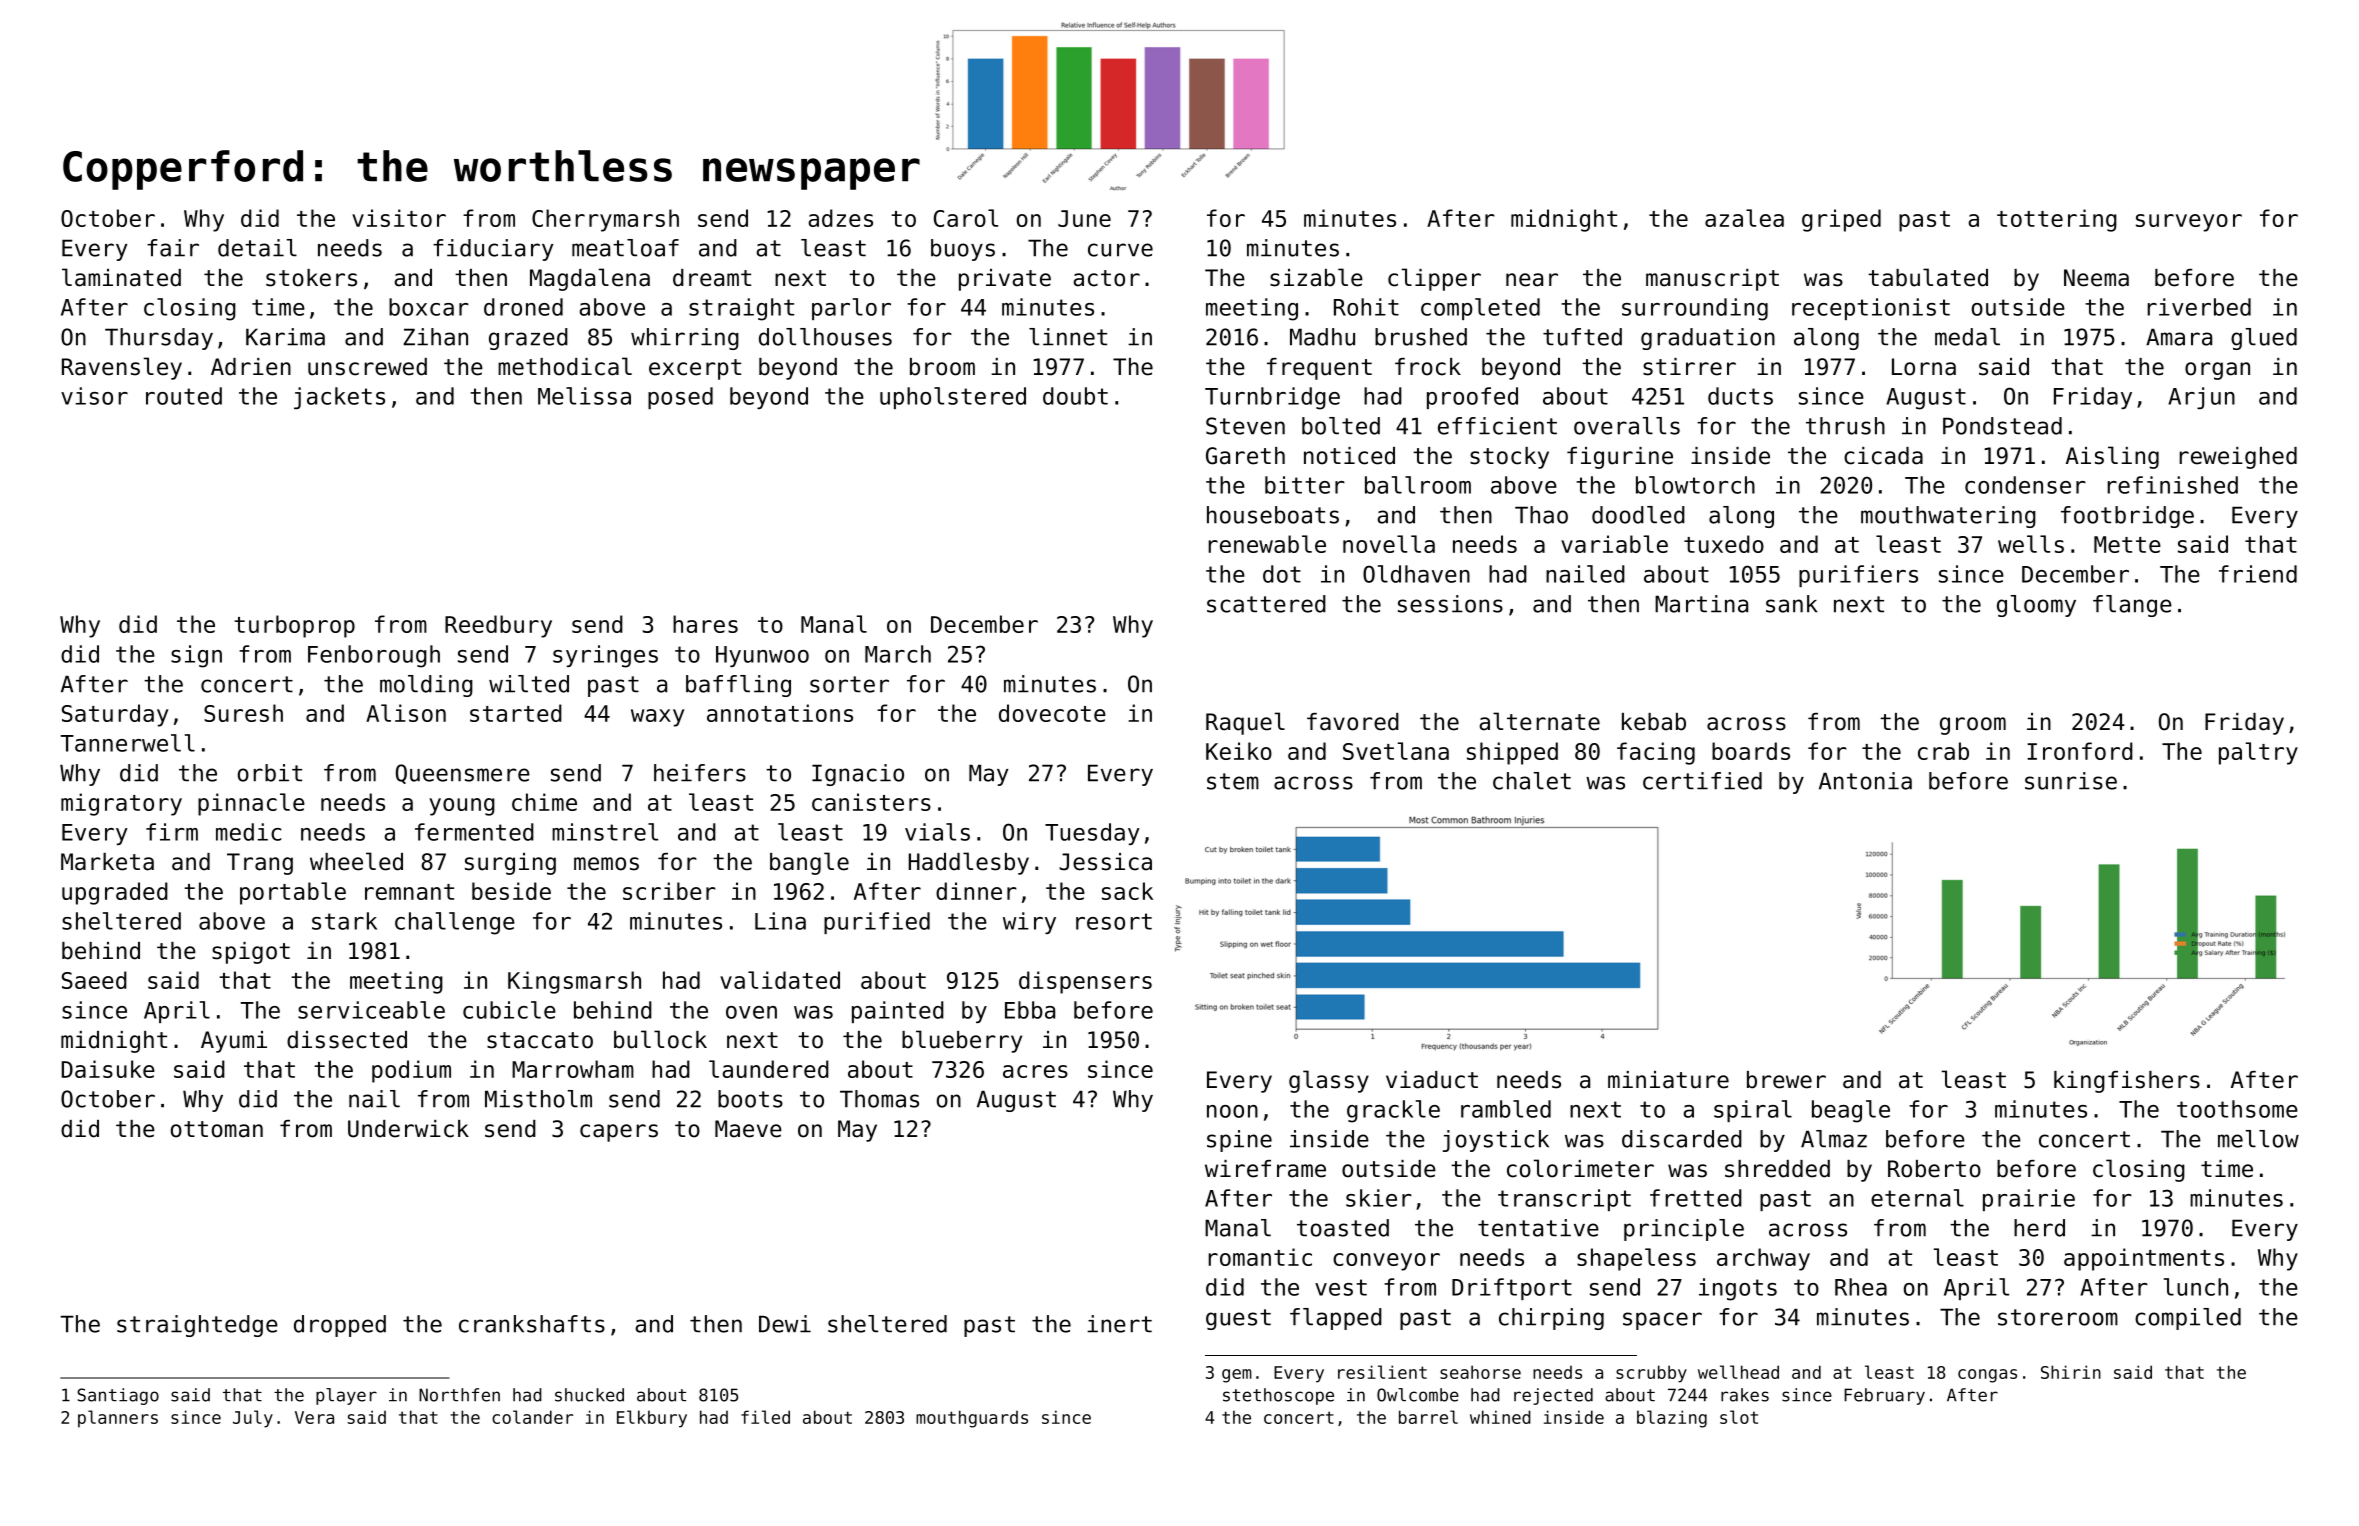  Describe the element at coordinates (966, 218) in the document. I see `Carol` at that location.
